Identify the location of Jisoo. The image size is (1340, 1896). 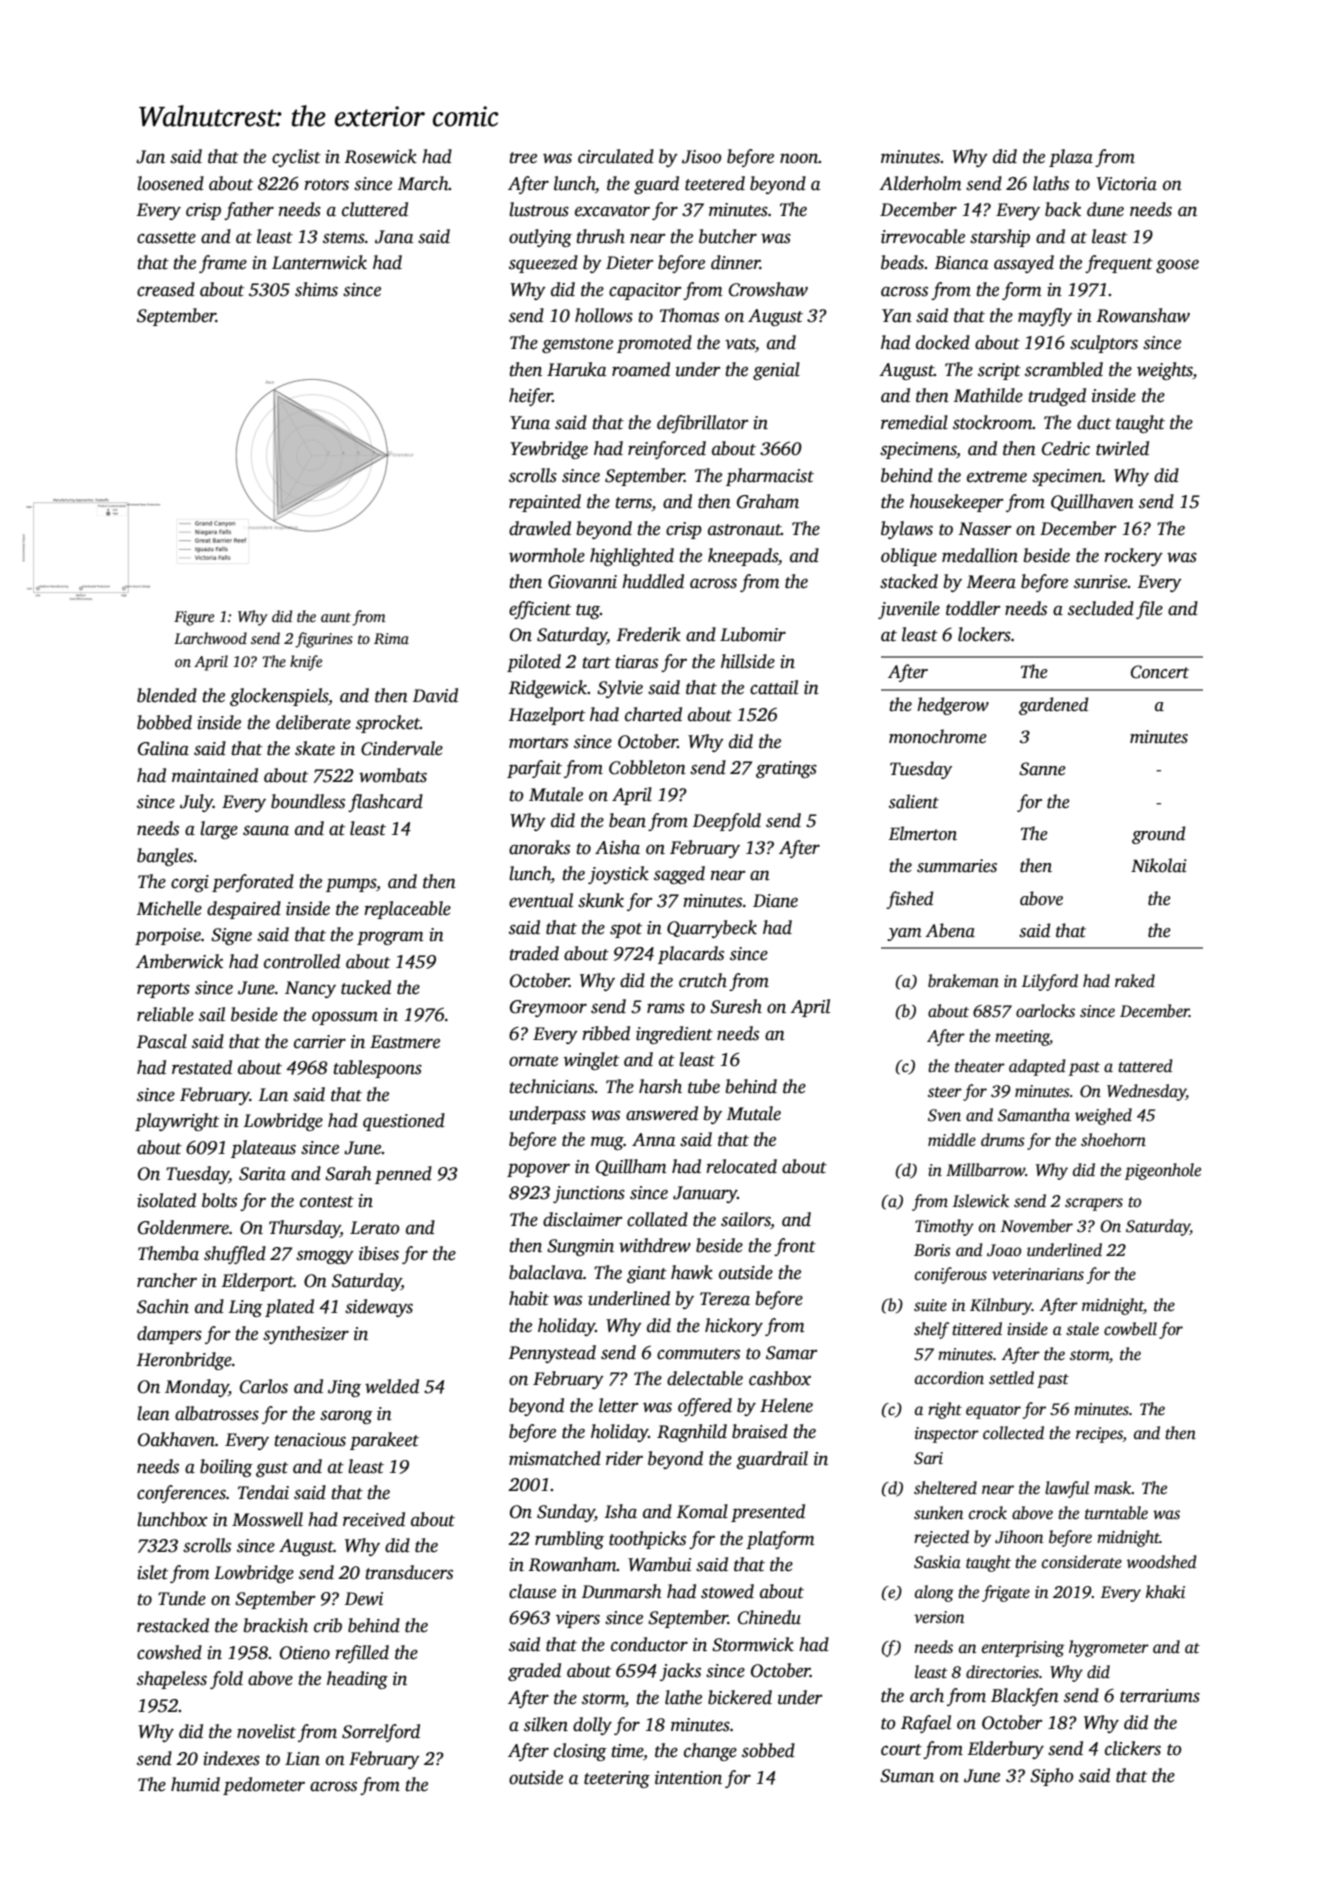
(701, 157).
